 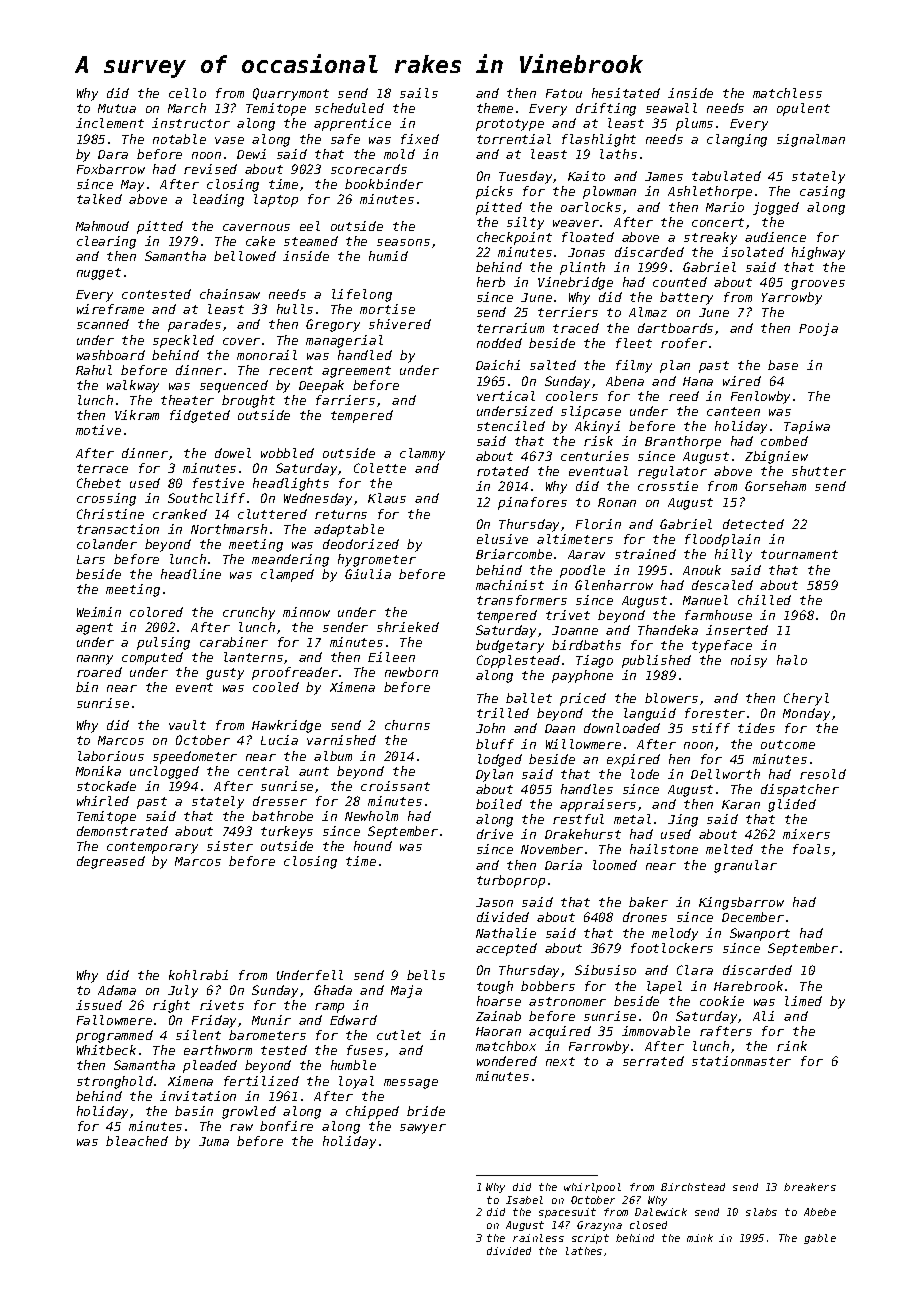 What do you see at coordinates (572, 396) in the screenshot?
I see `coolers` at bounding box center [572, 396].
